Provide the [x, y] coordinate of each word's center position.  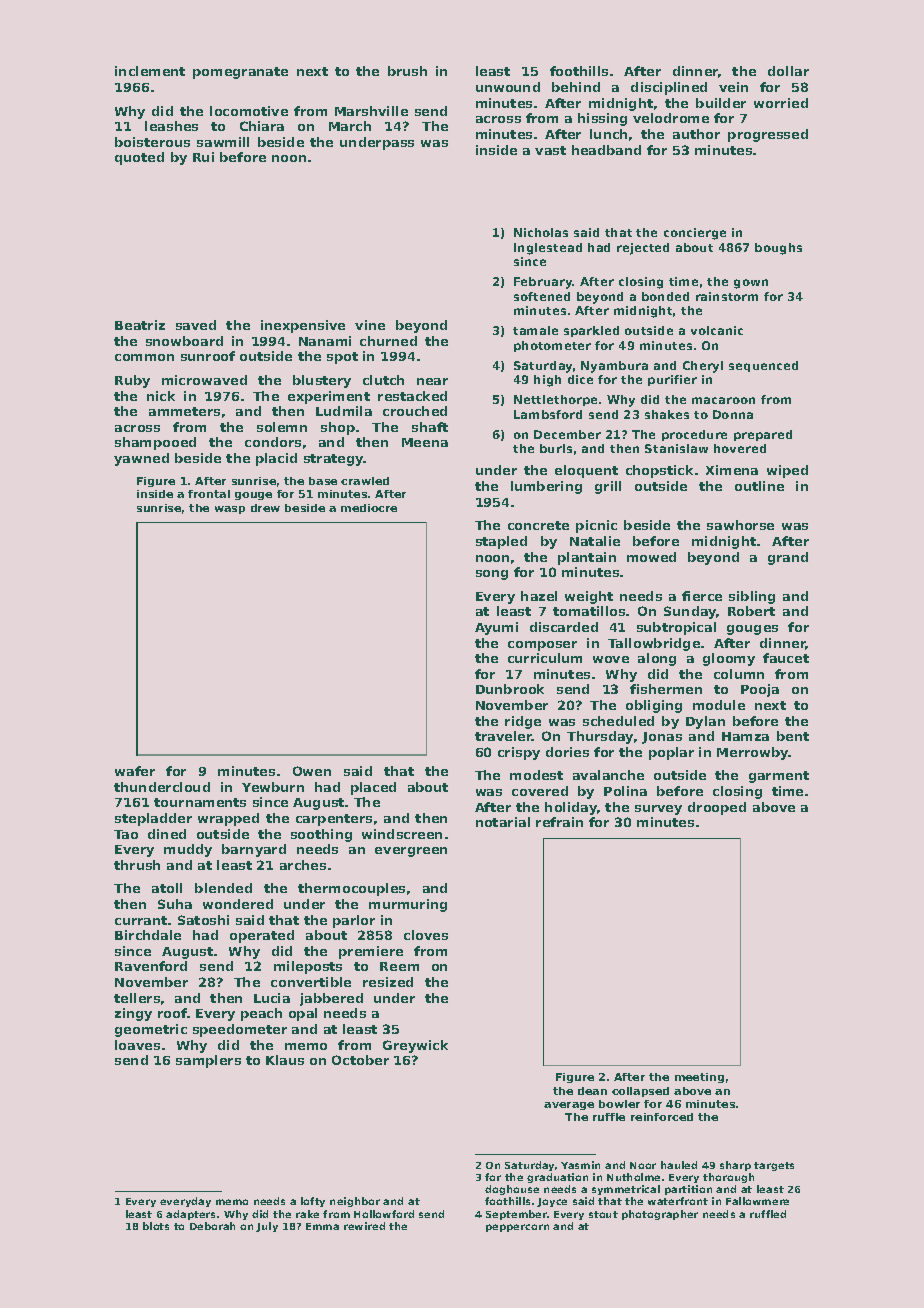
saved [196, 325]
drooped [717, 808]
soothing [321, 835]
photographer [660, 1215]
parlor [354, 921]
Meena [425, 442]
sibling [752, 597]
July [267, 1227]
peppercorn [517, 1228]
